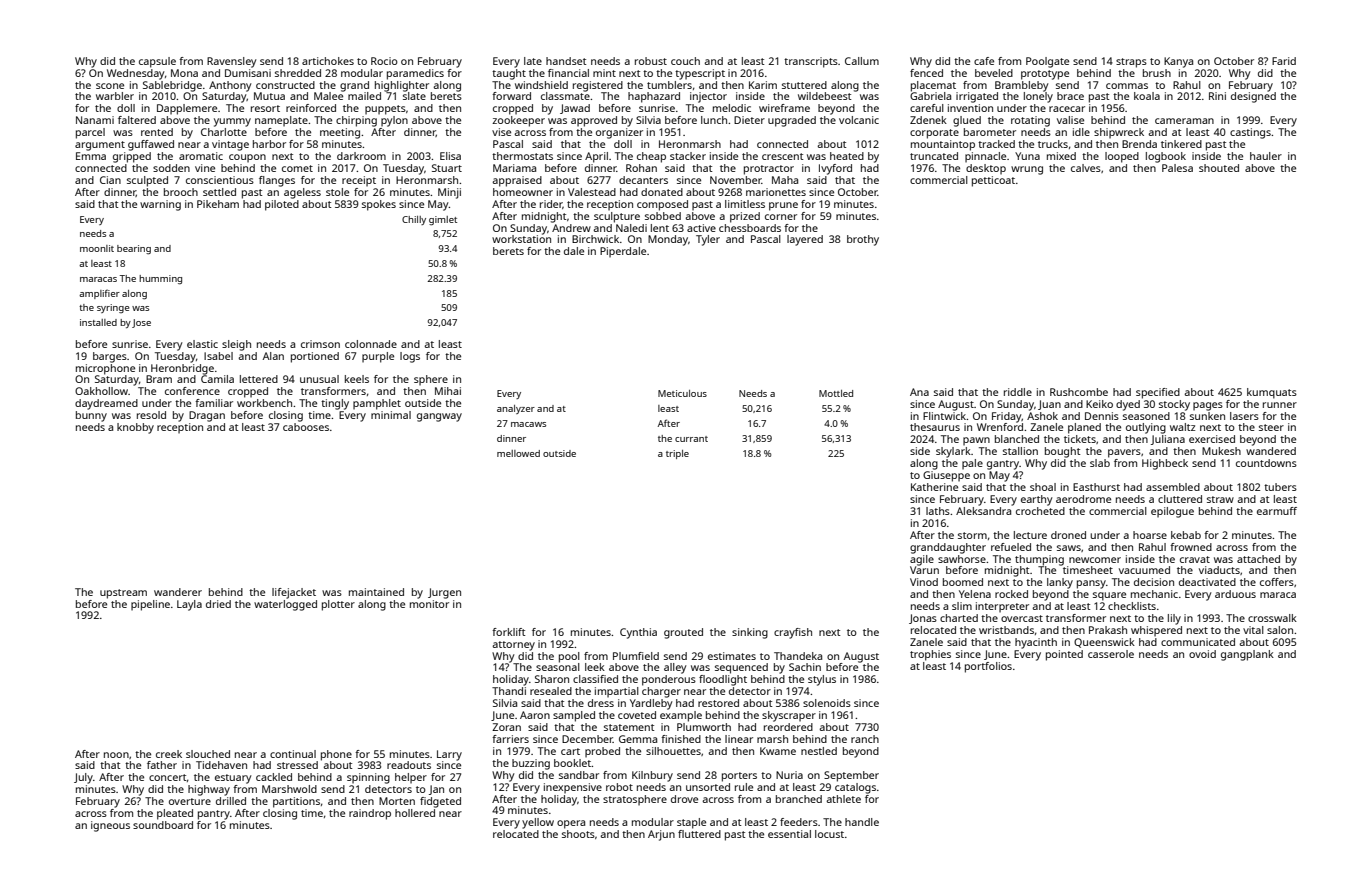 The image size is (1372, 887). What do you see at coordinates (150, 605) in the screenshot?
I see `pipeline` at bounding box center [150, 605].
